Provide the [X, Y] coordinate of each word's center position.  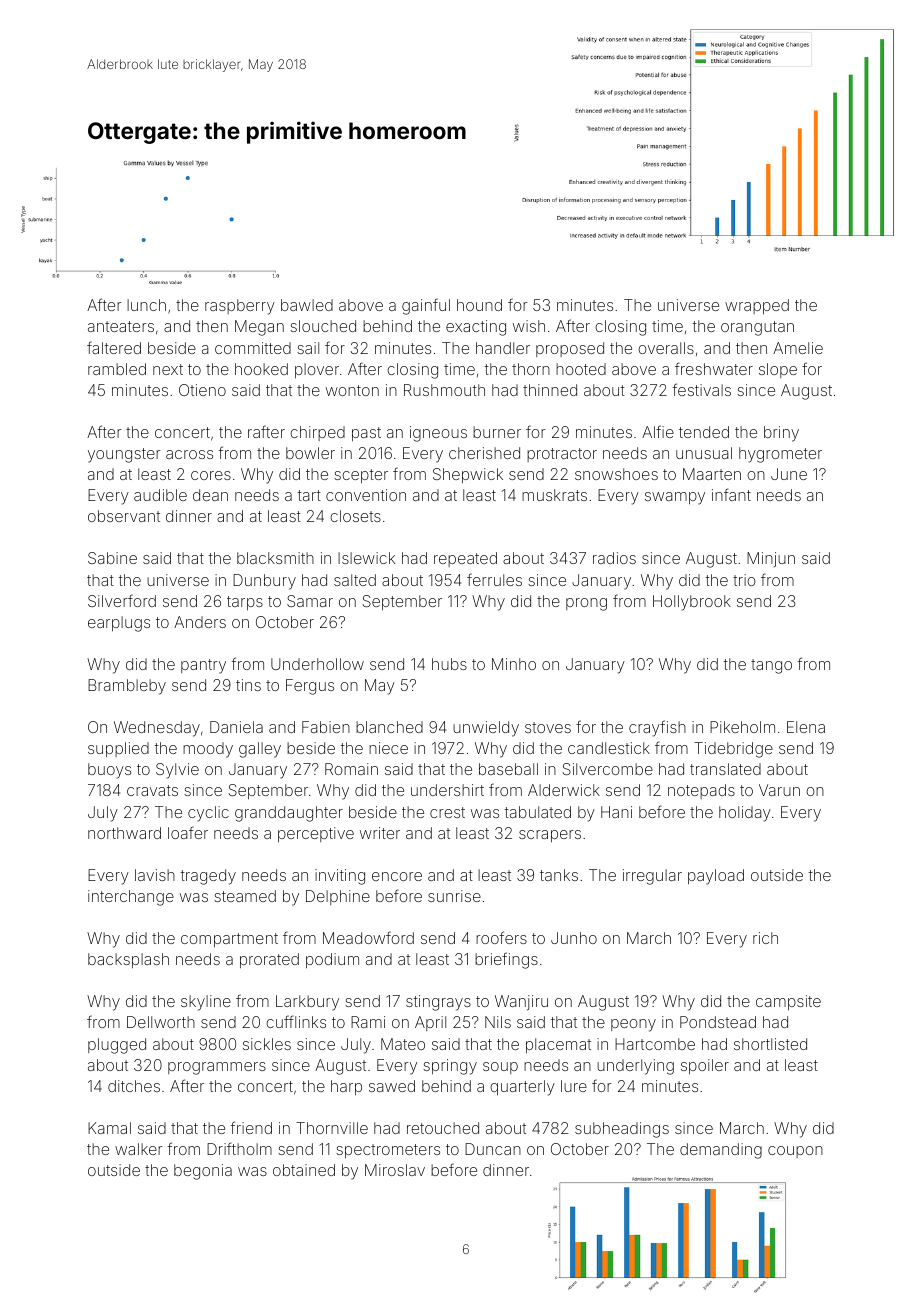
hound [479, 305]
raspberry [240, 307]
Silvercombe [607, 769]
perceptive [316, 834]
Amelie [798, 348]
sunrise [454, 896]
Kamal [109, 1128]
